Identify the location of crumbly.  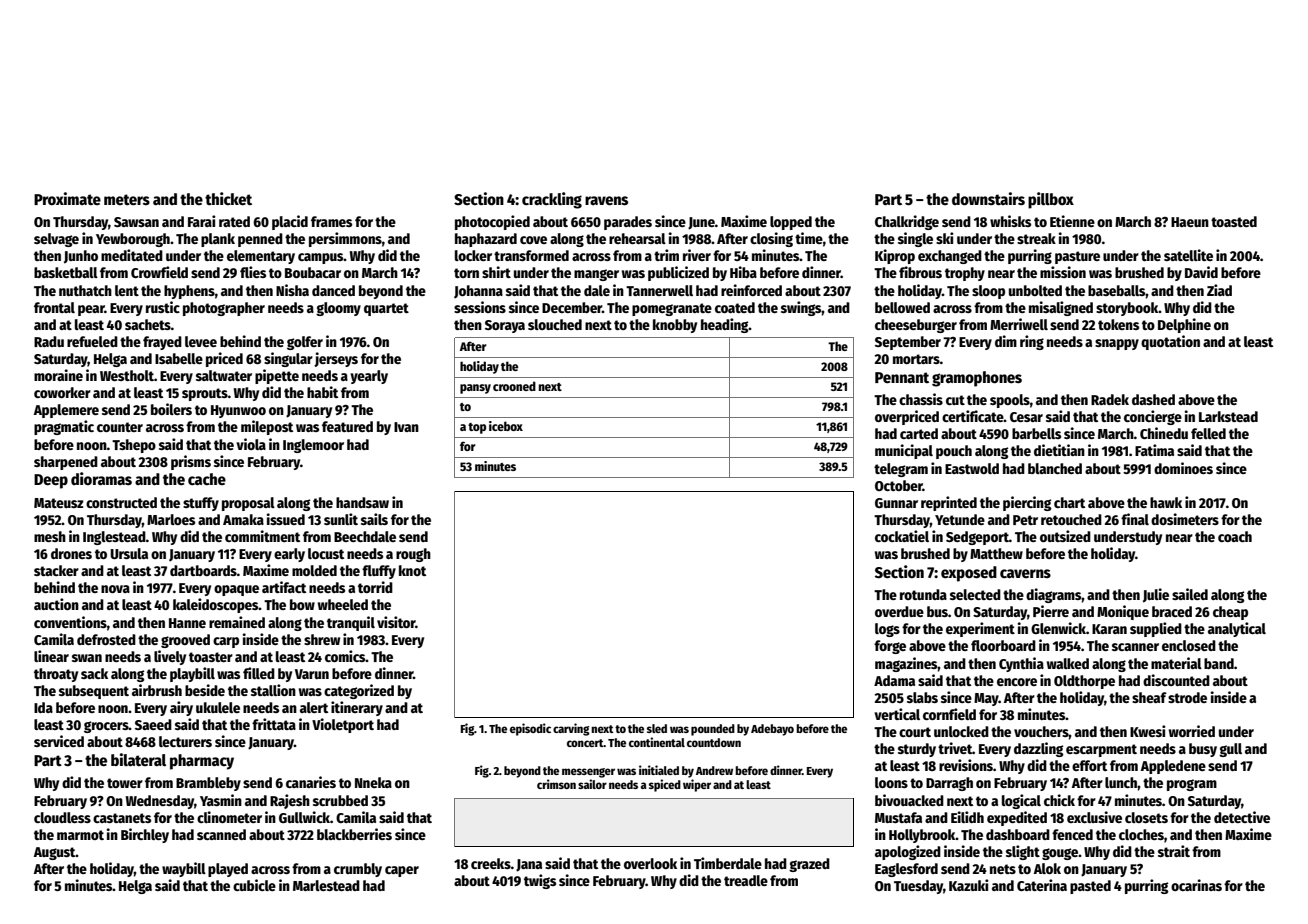
(358, 870).
